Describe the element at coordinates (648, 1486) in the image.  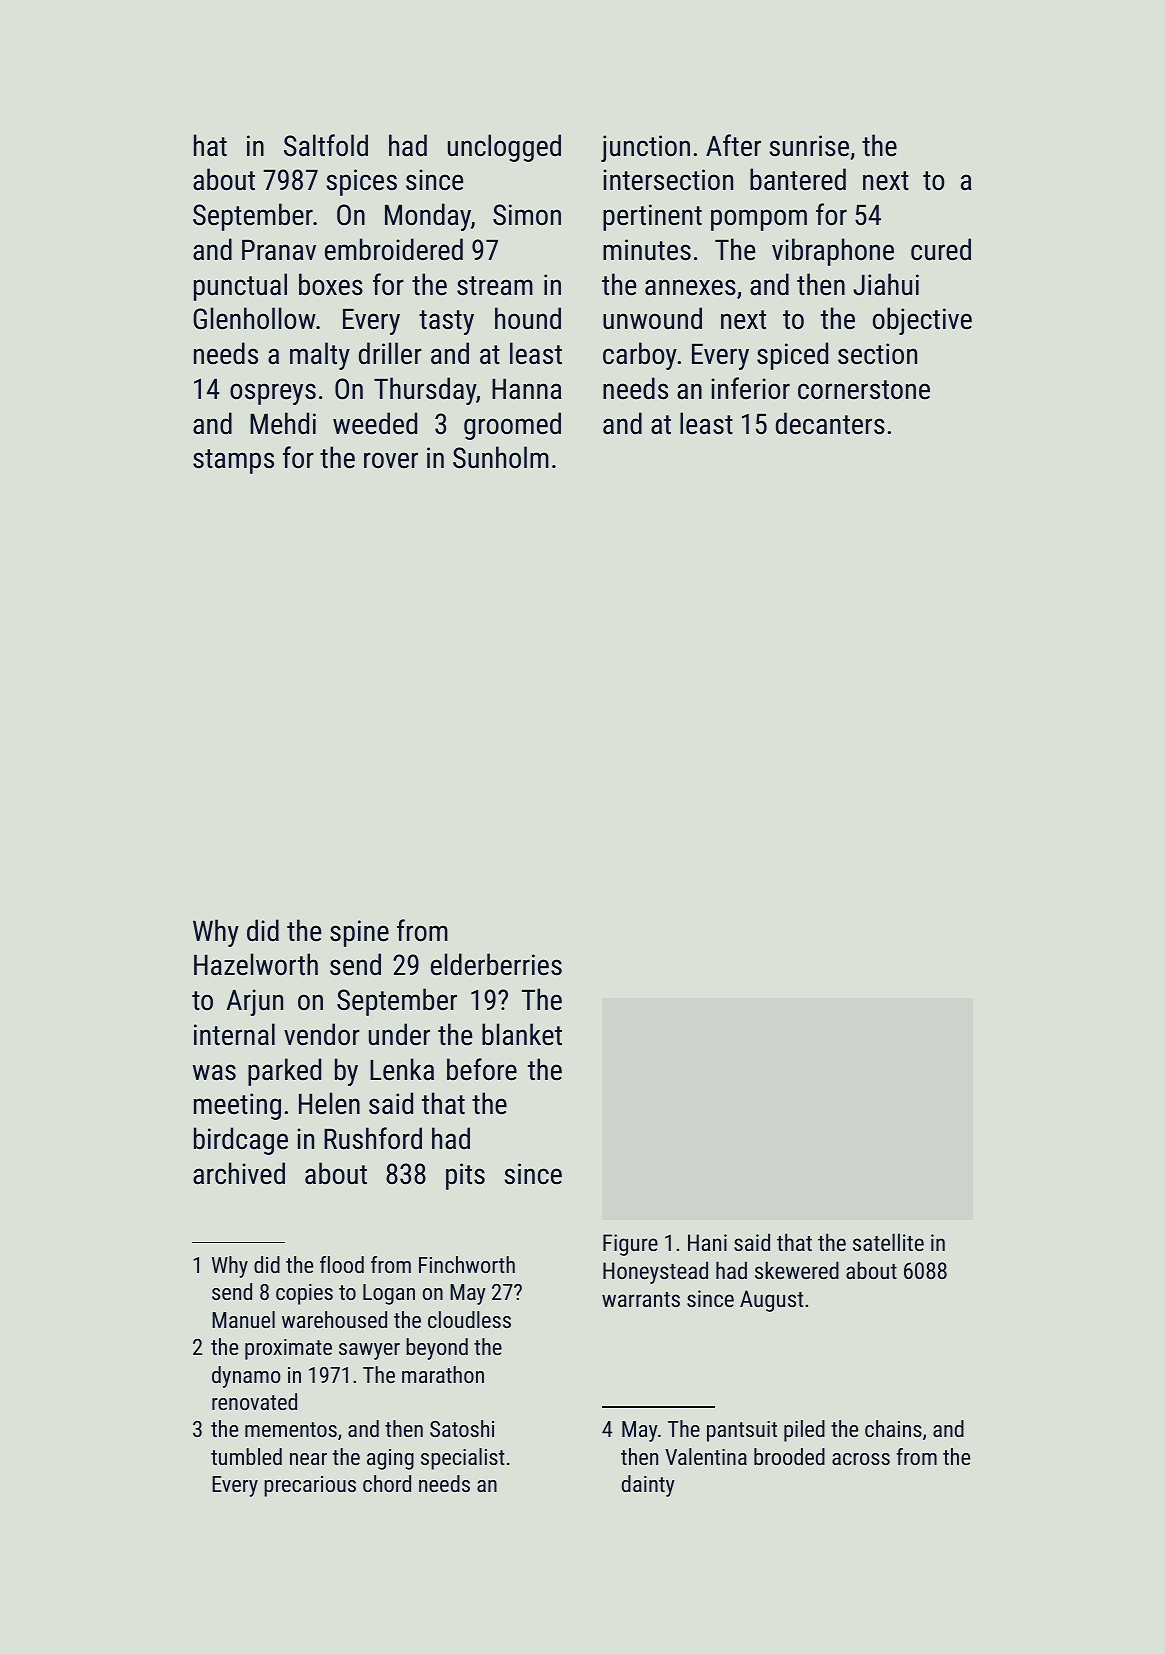
I see `dainty` at that location.
